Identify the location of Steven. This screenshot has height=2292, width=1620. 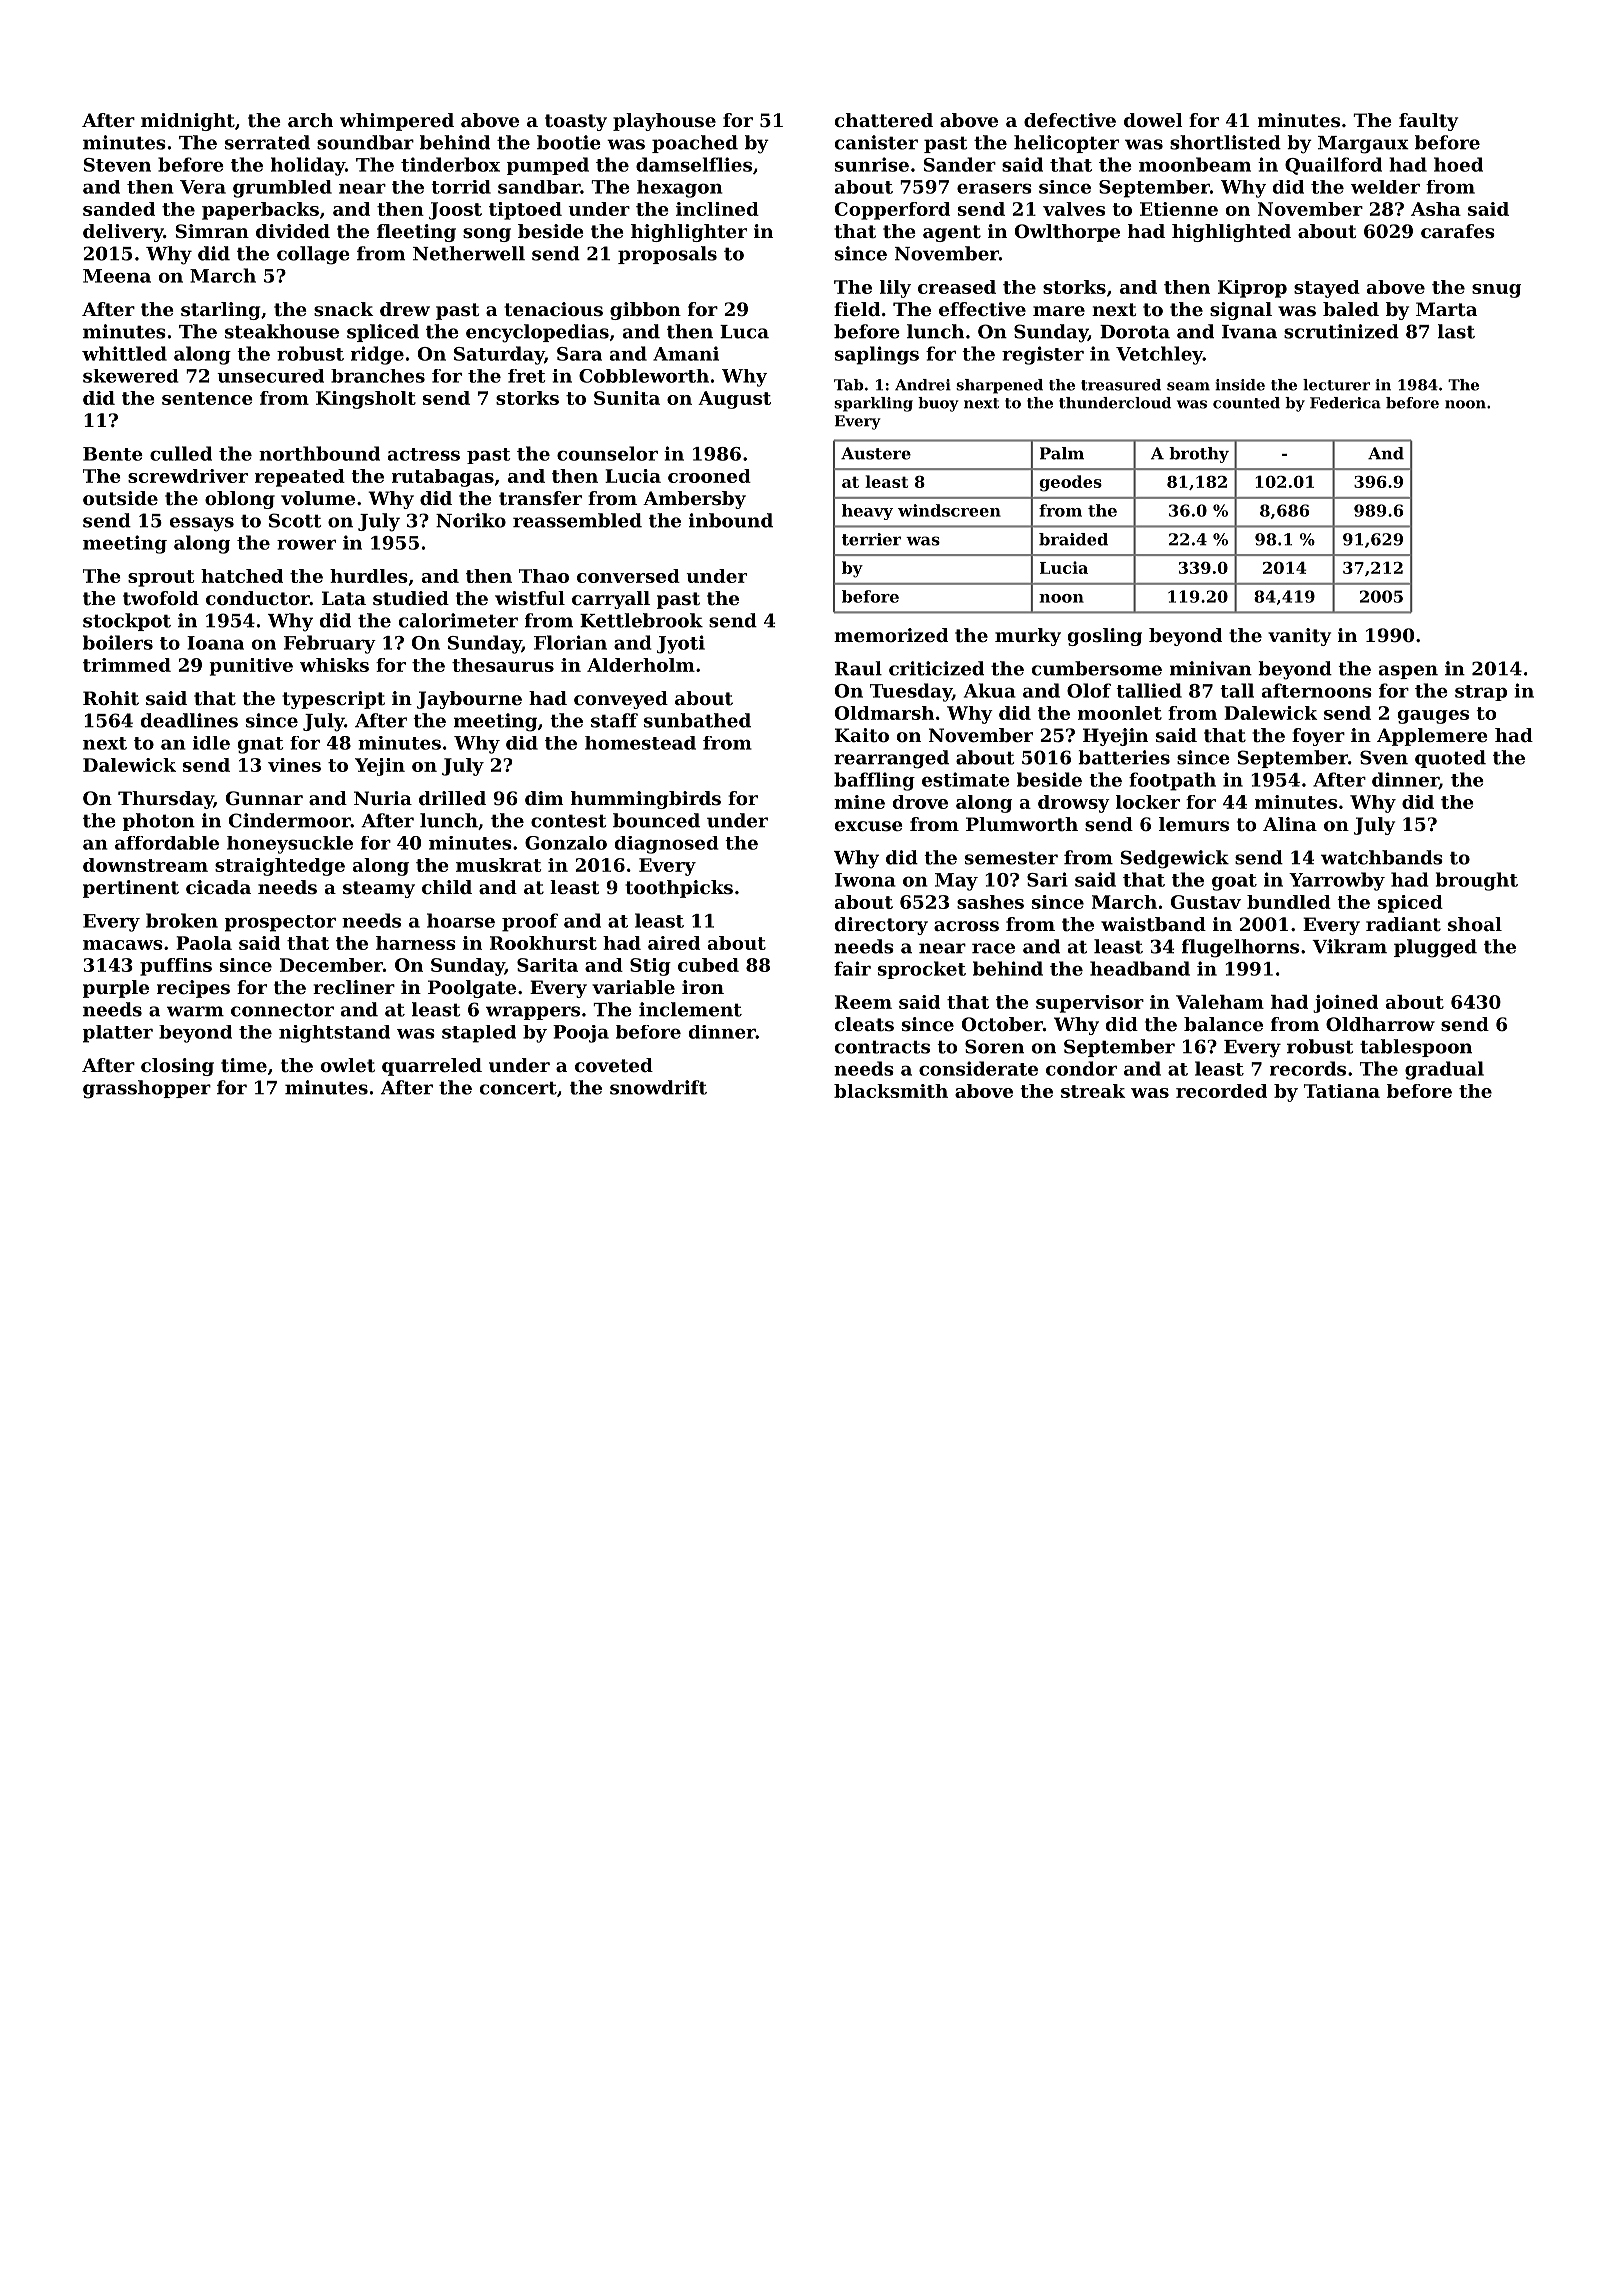
(117, 165).
